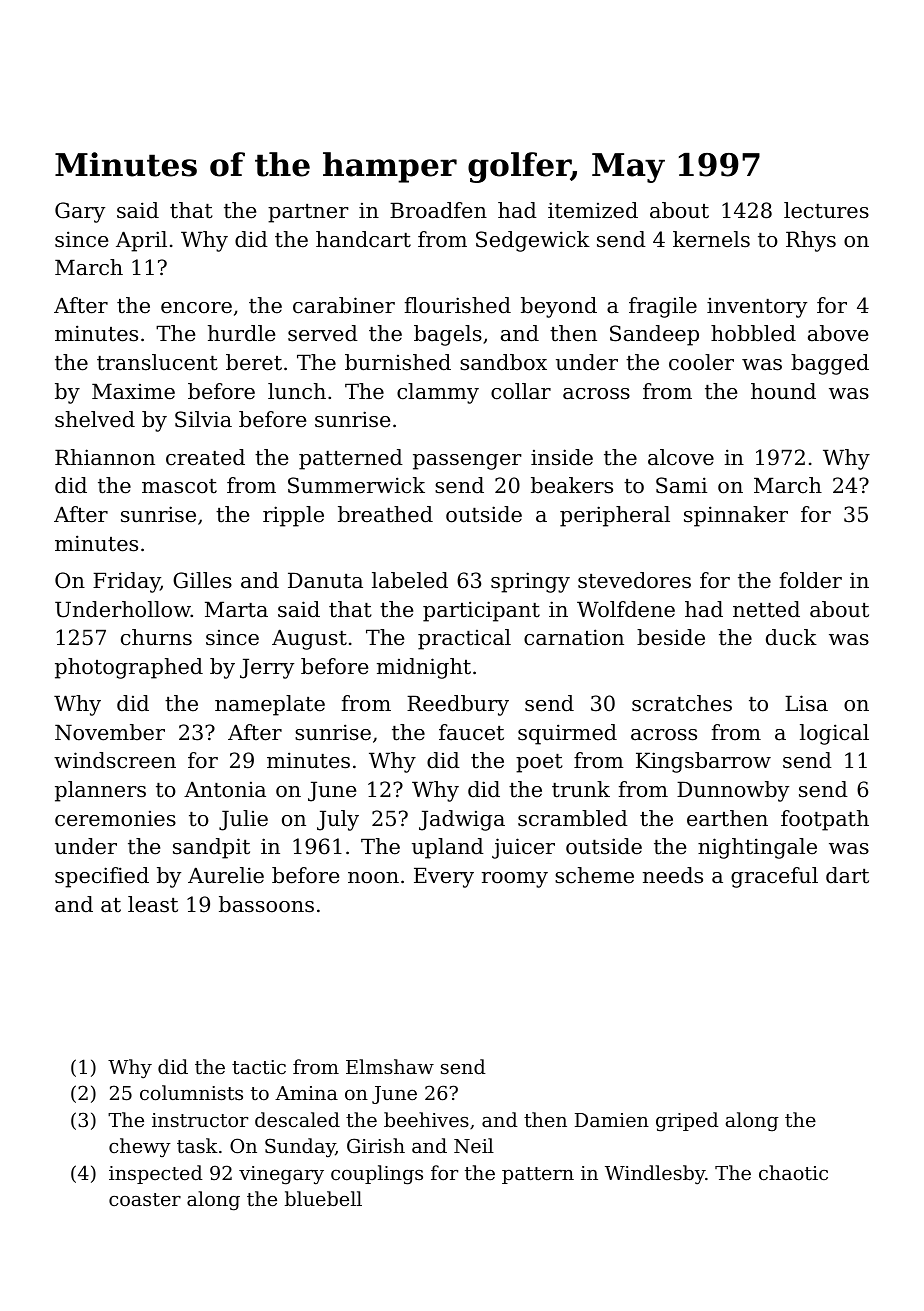  Describe the element at coordinates (471, 732) in the image. I see `faucet` at that location.
